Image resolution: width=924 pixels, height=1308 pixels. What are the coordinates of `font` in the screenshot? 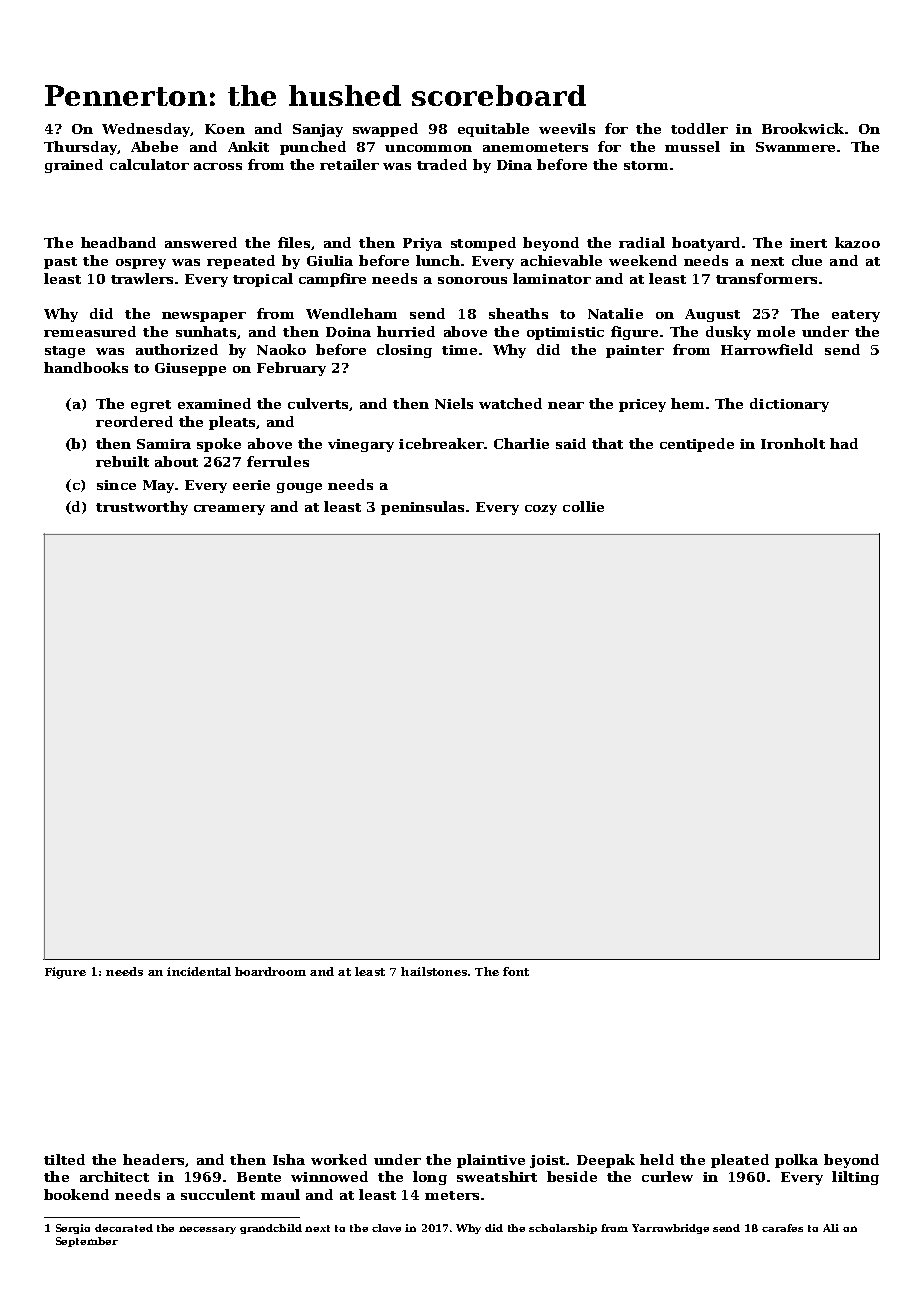 It's located at (516, 971).
